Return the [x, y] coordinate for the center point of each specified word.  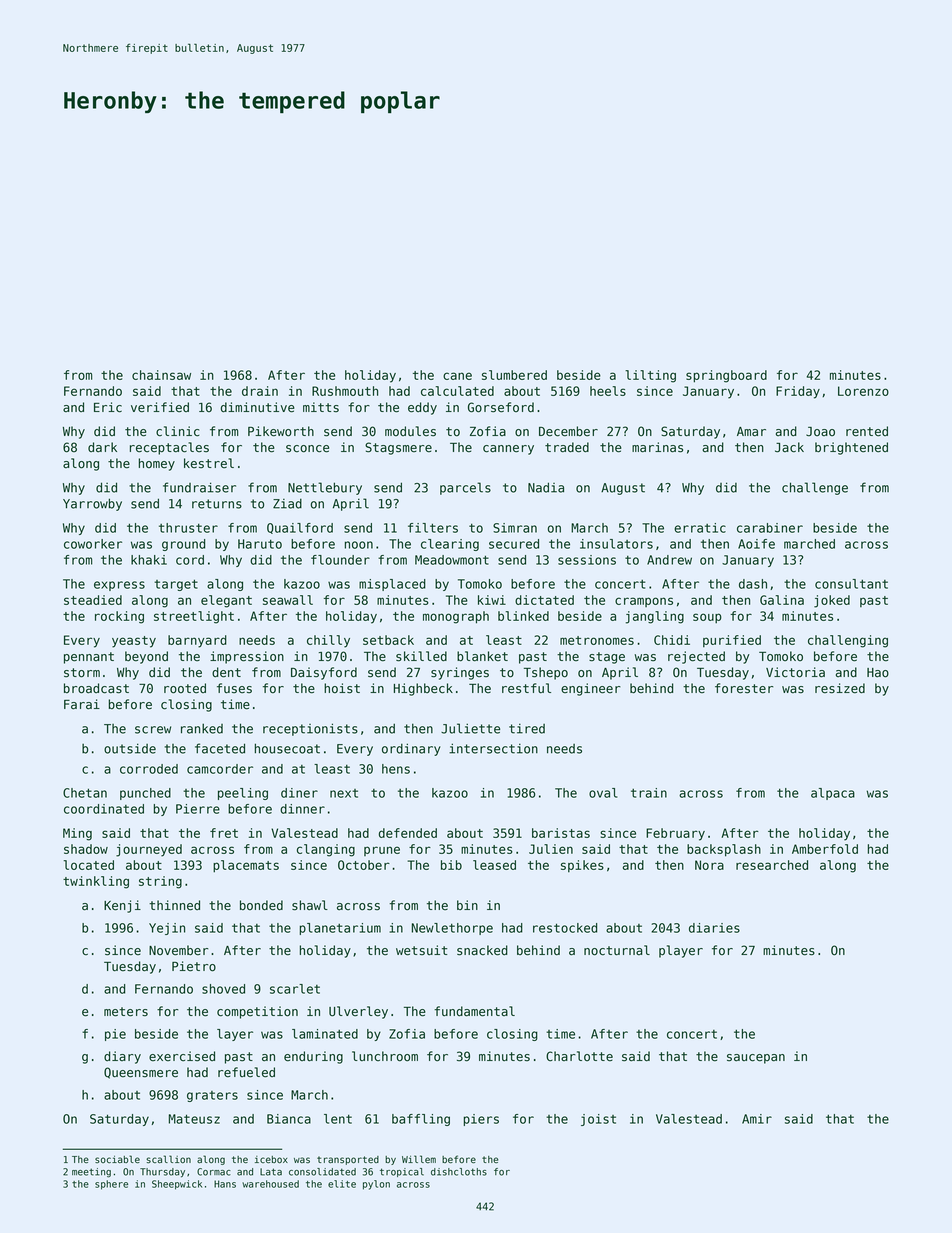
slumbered [514, 375]
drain [260, 391]
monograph [456, 617]
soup [707, 618]
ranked [202, 728]
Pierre [198, 809]
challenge [815, 488]
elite [342, 1184]
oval [603, 793]
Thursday [162, 1173]
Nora [709, 865]
